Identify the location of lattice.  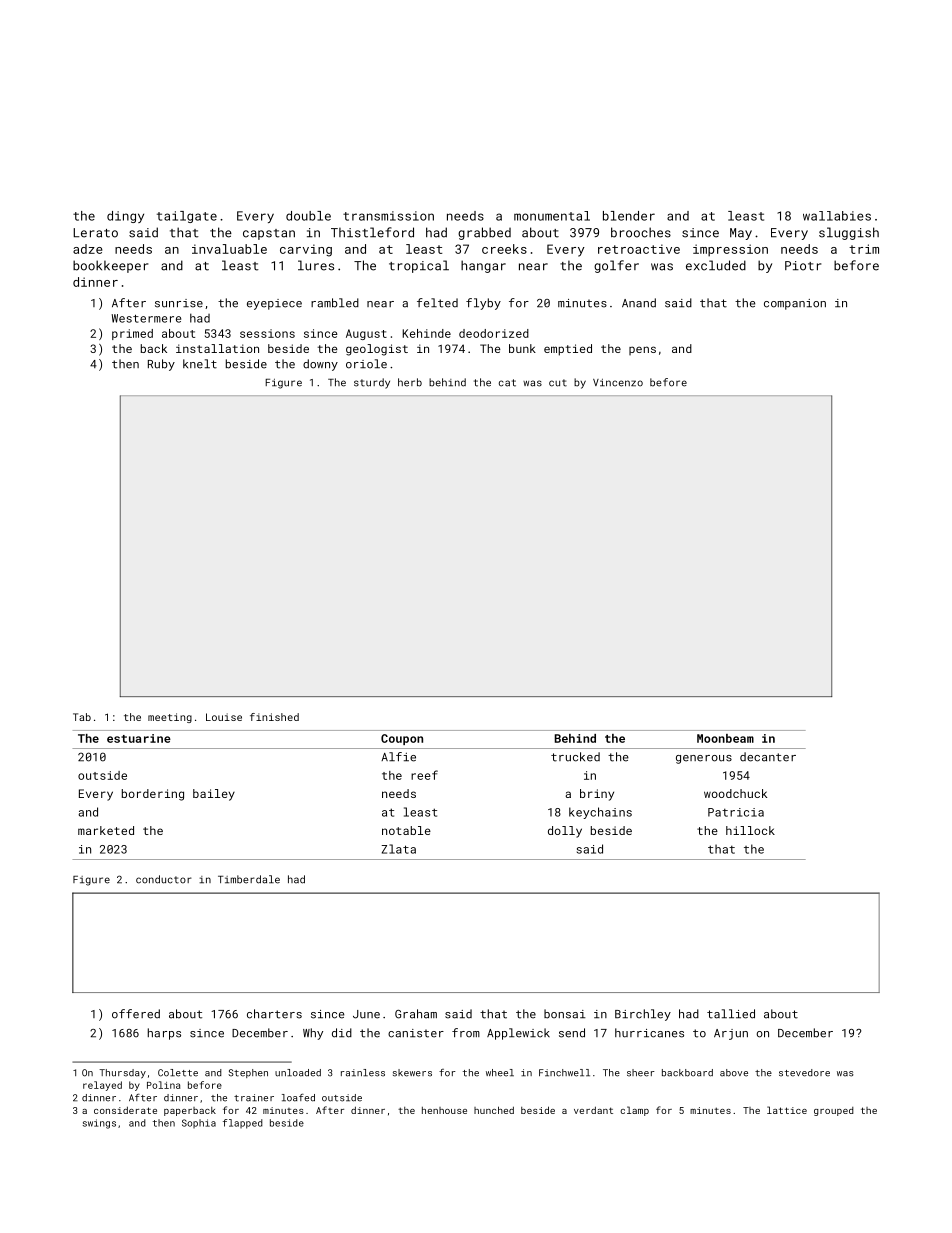
(787, 1110).
